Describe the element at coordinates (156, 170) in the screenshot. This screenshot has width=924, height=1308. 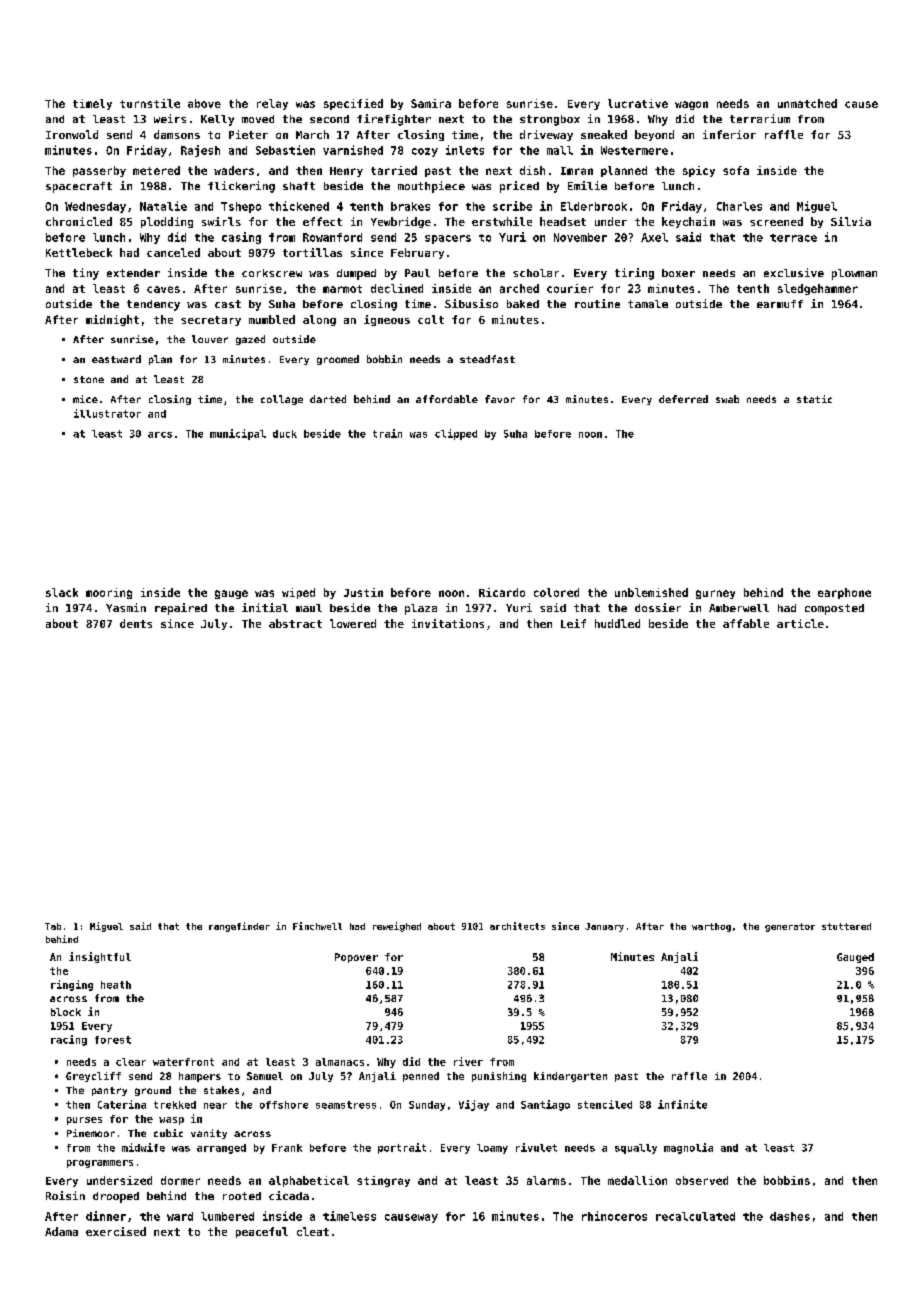
I see `metered` at that location.
